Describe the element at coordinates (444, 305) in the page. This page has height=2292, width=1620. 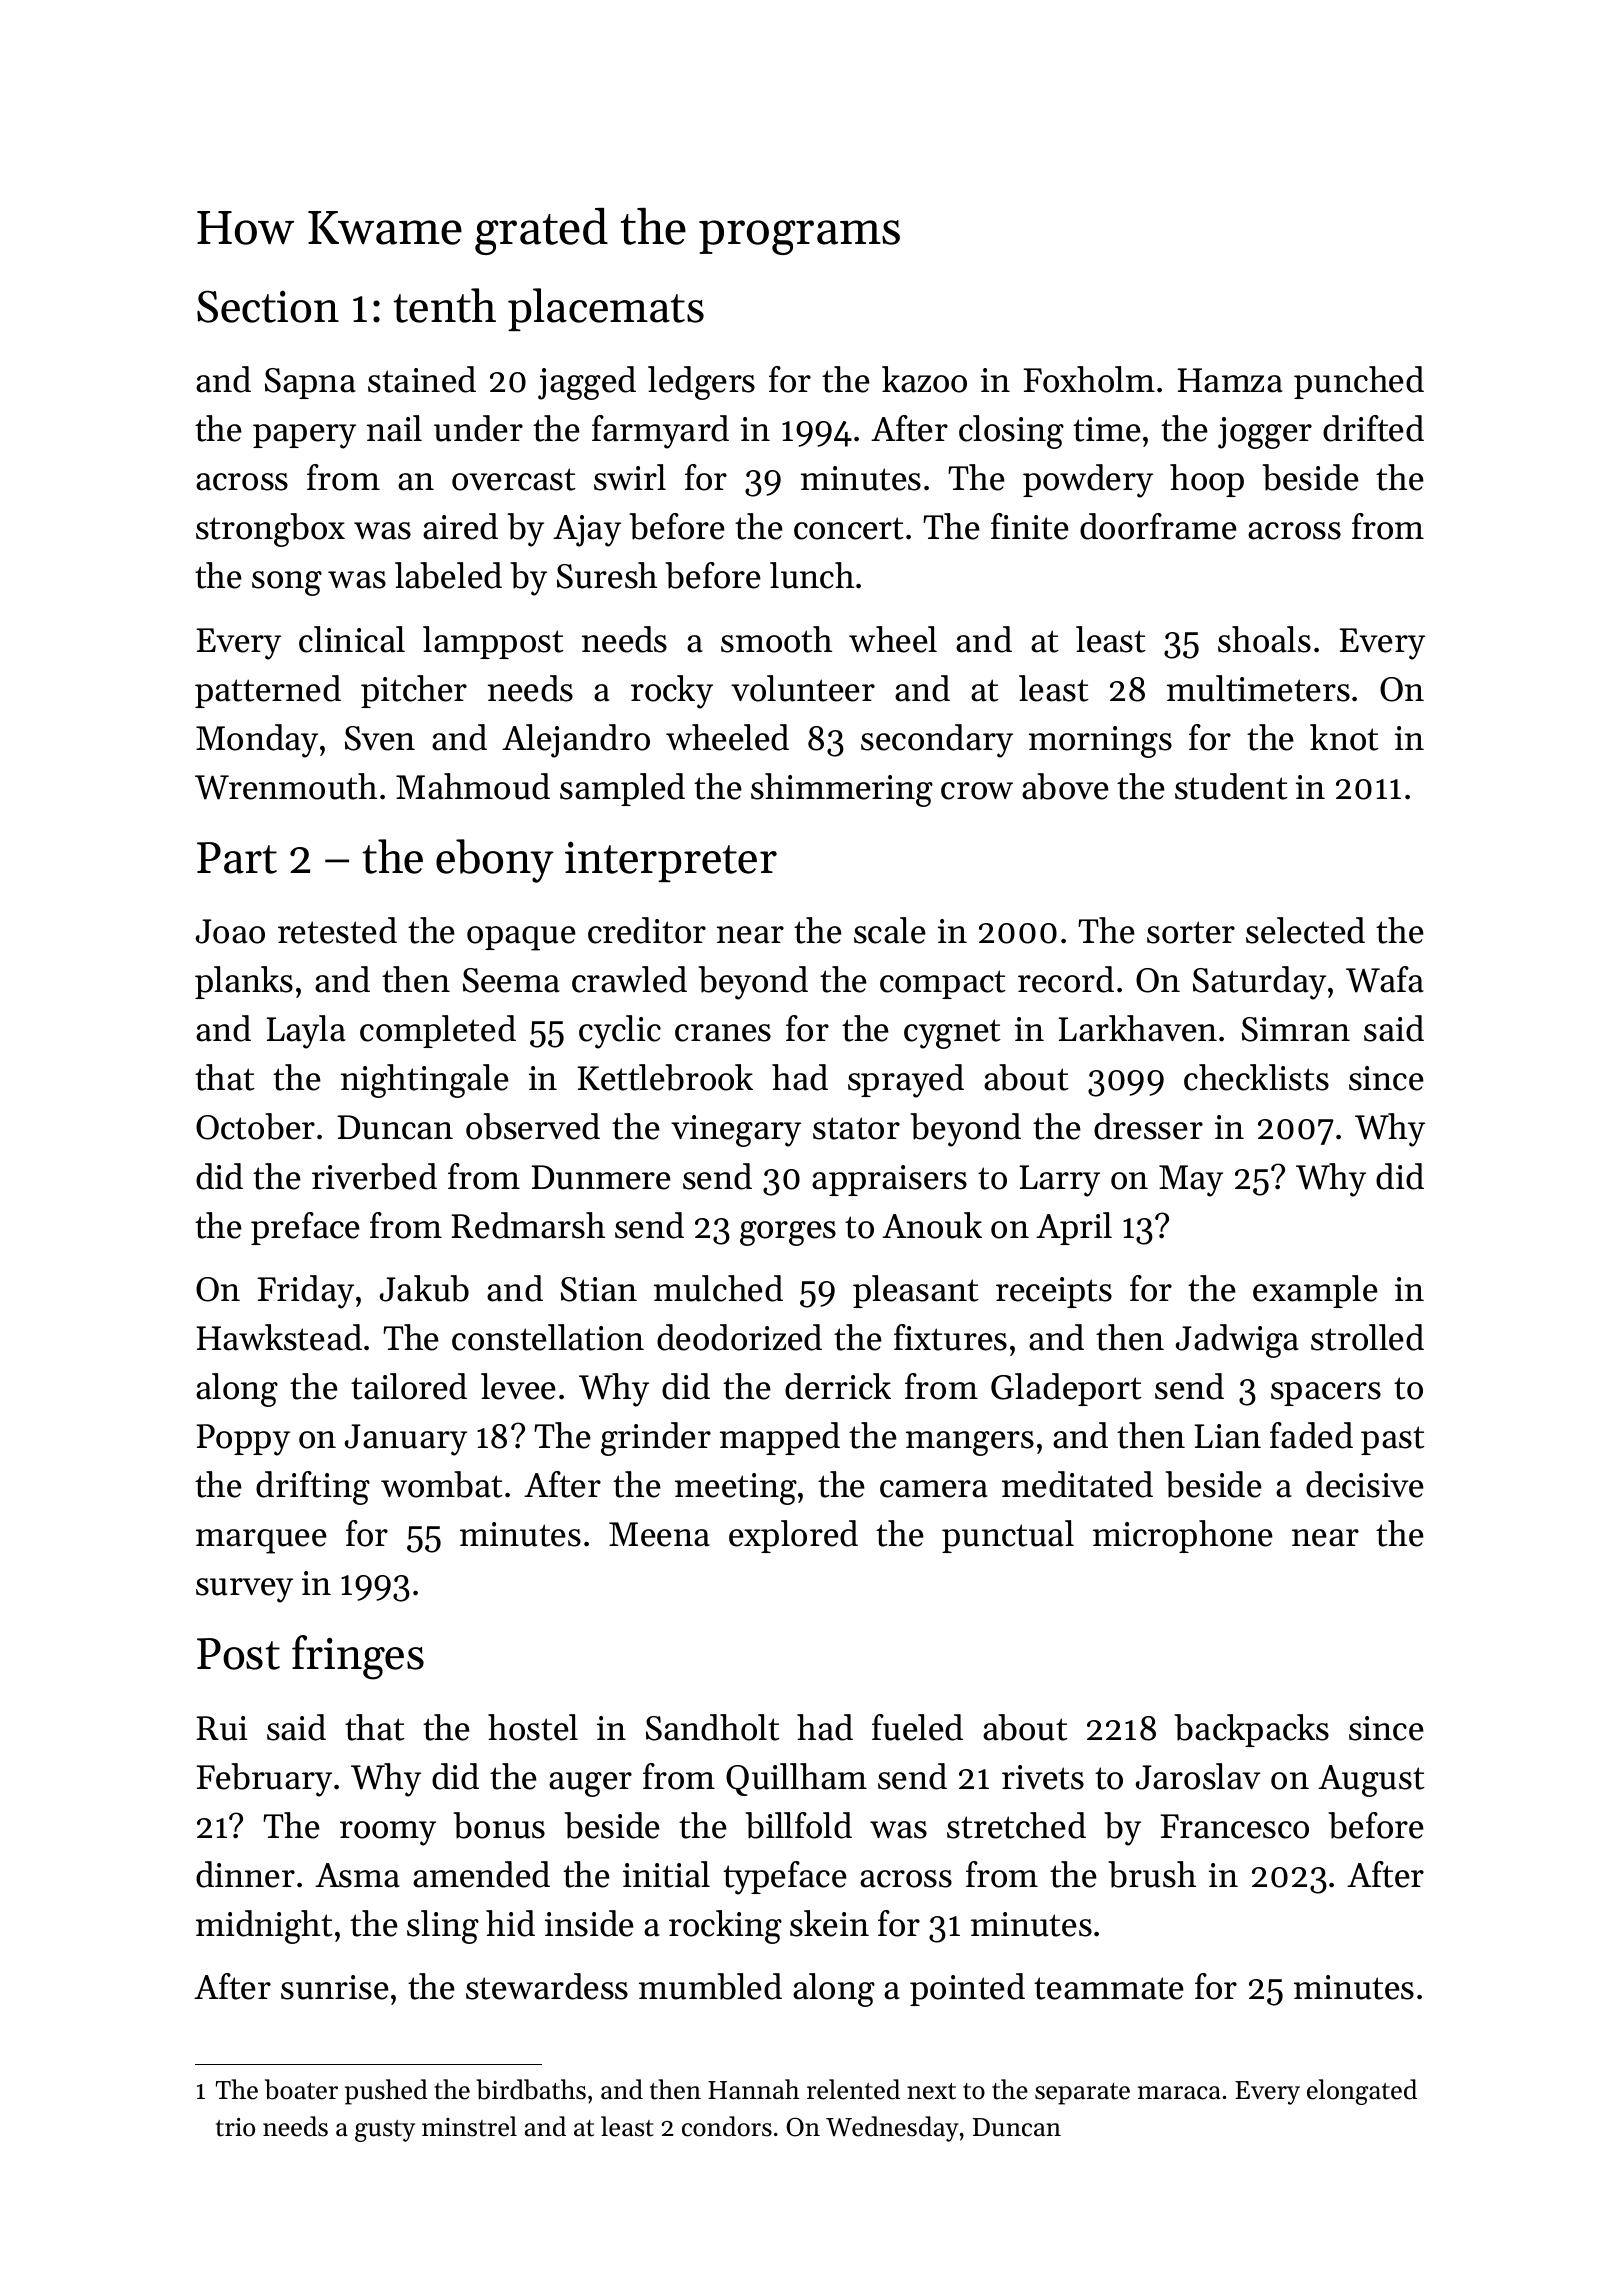
I see `tenth` at that location.
